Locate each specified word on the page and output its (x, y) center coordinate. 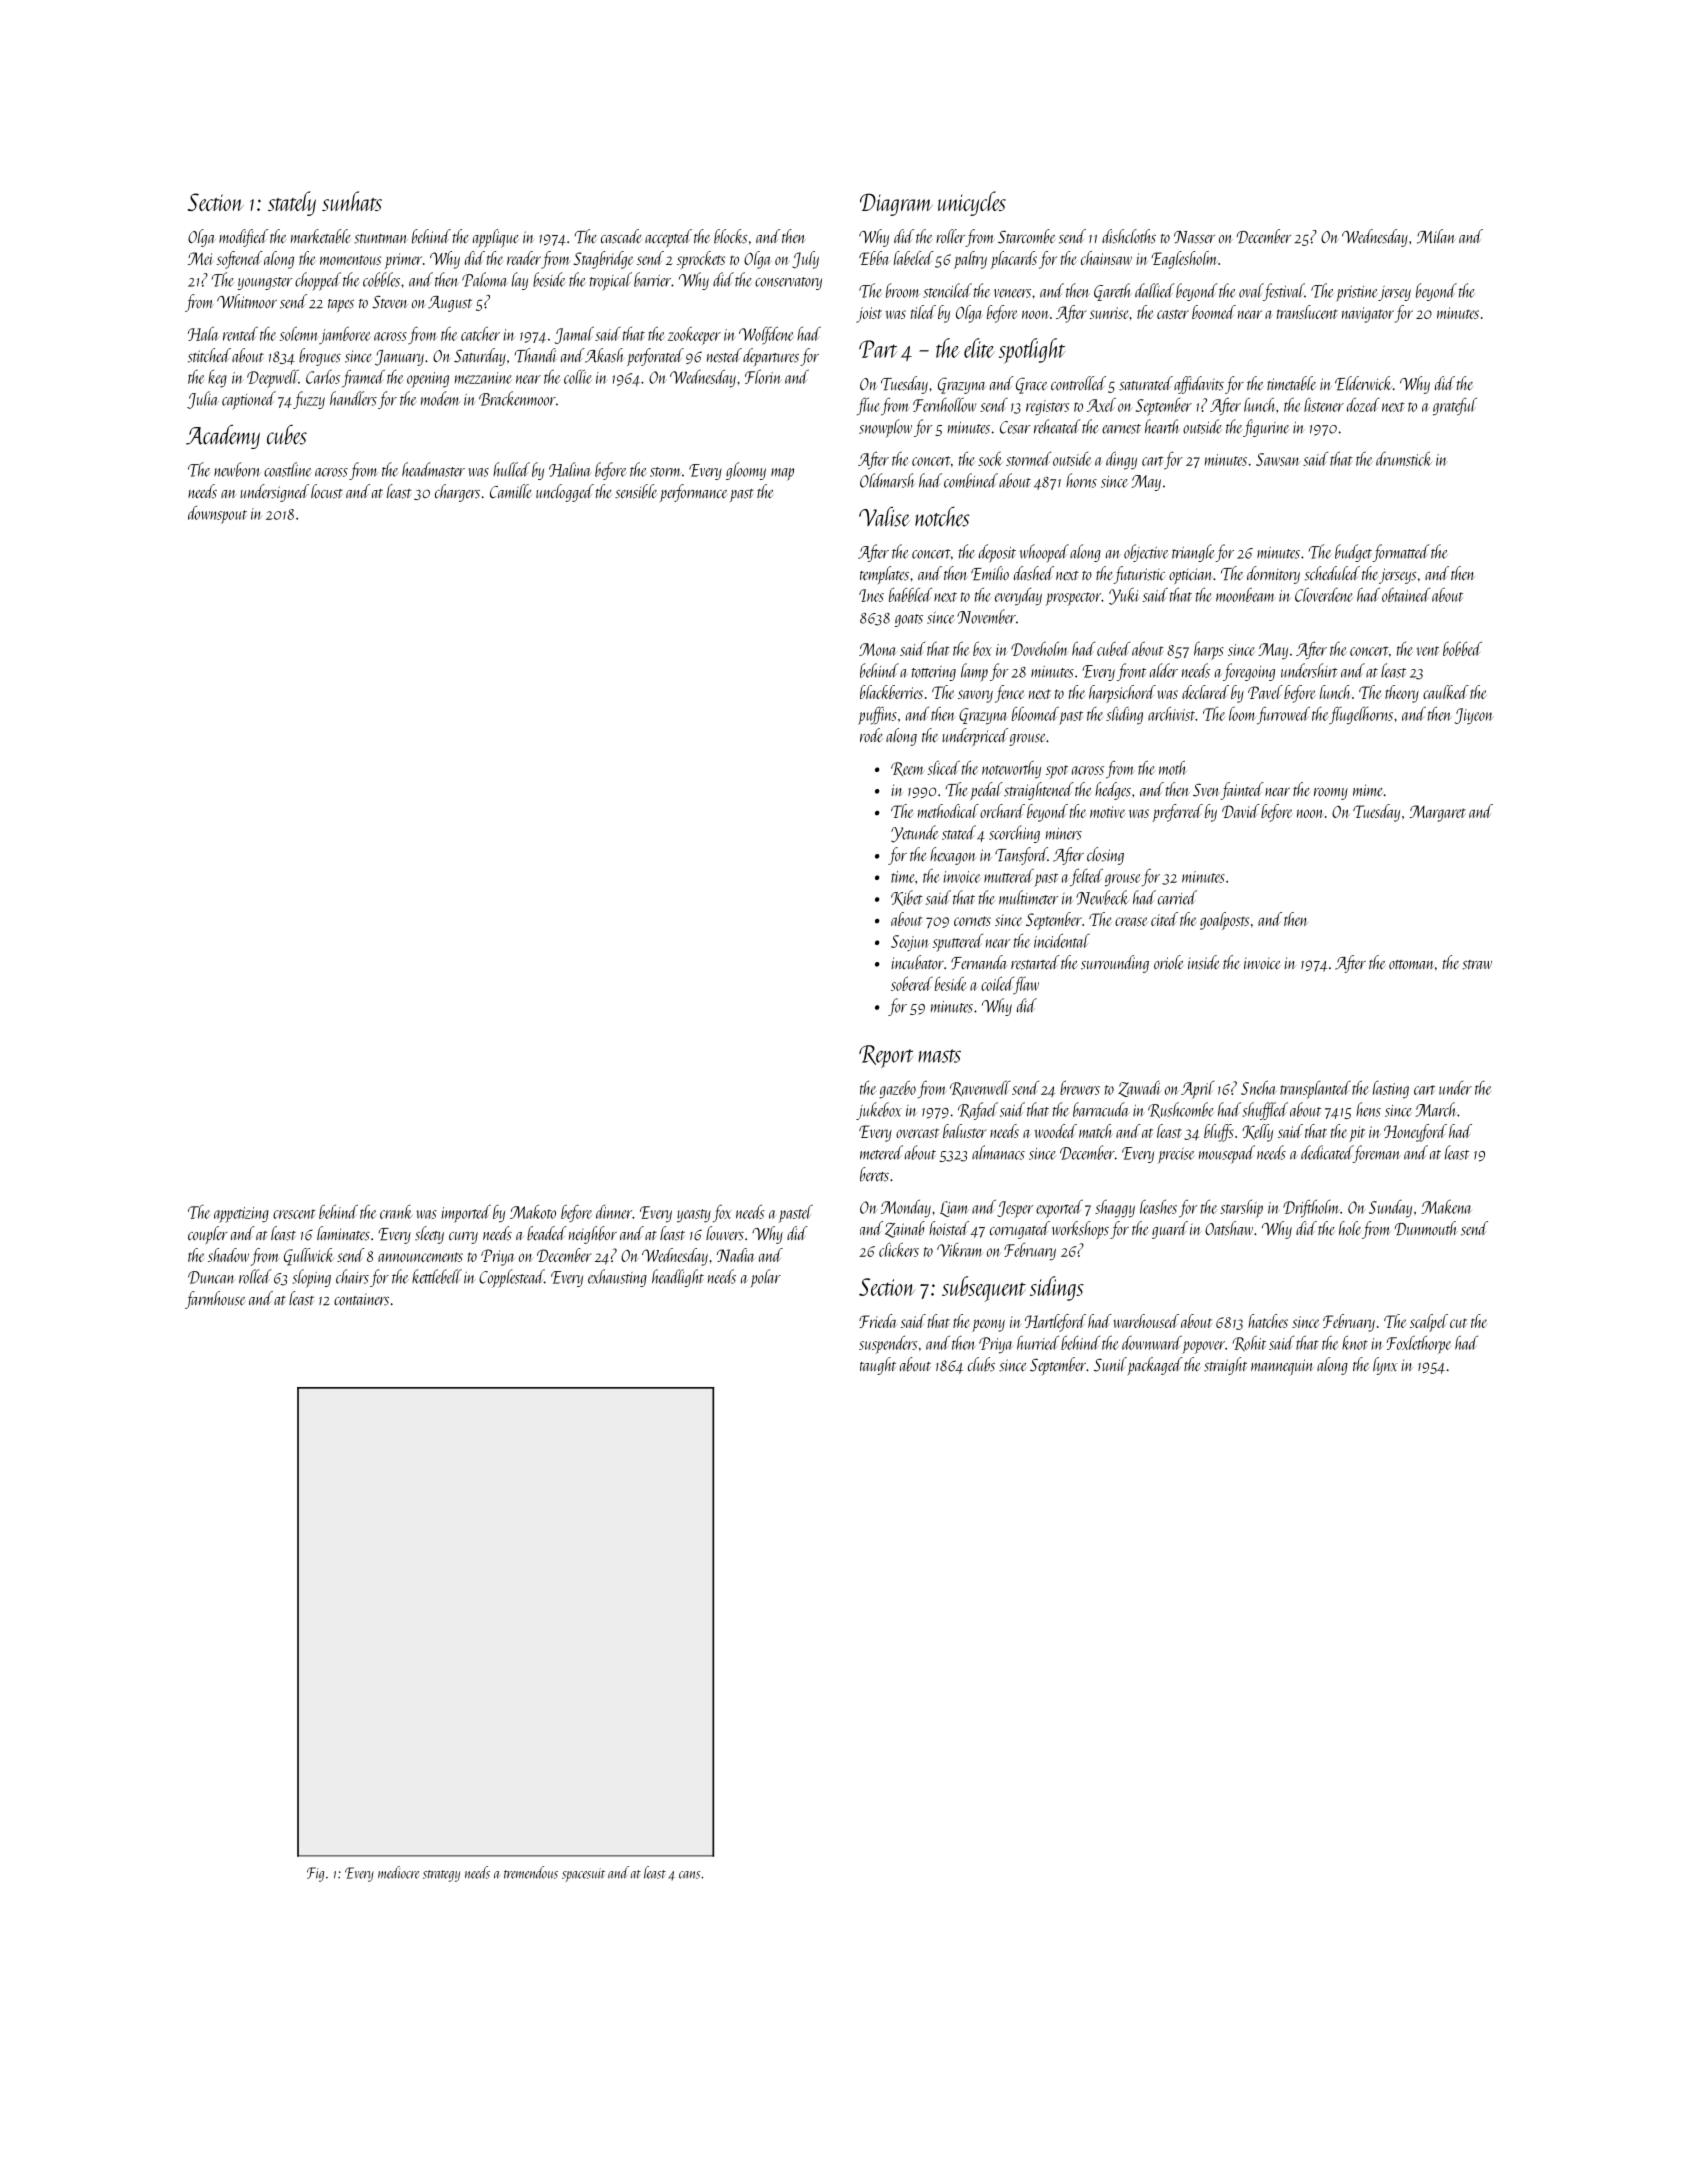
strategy (441, 1876)
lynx (1385, 1366)
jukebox (879, 1111)
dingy (1121, 461)
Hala (203, 333)
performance (694, 493)
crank (396, 1212)
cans (689, 1875)
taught (878, 1366)
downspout (217, 515)
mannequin (1281, 1367)
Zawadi (1139, 1089)
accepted (668, 238)
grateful (1455, 406)
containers (361, 1299)
